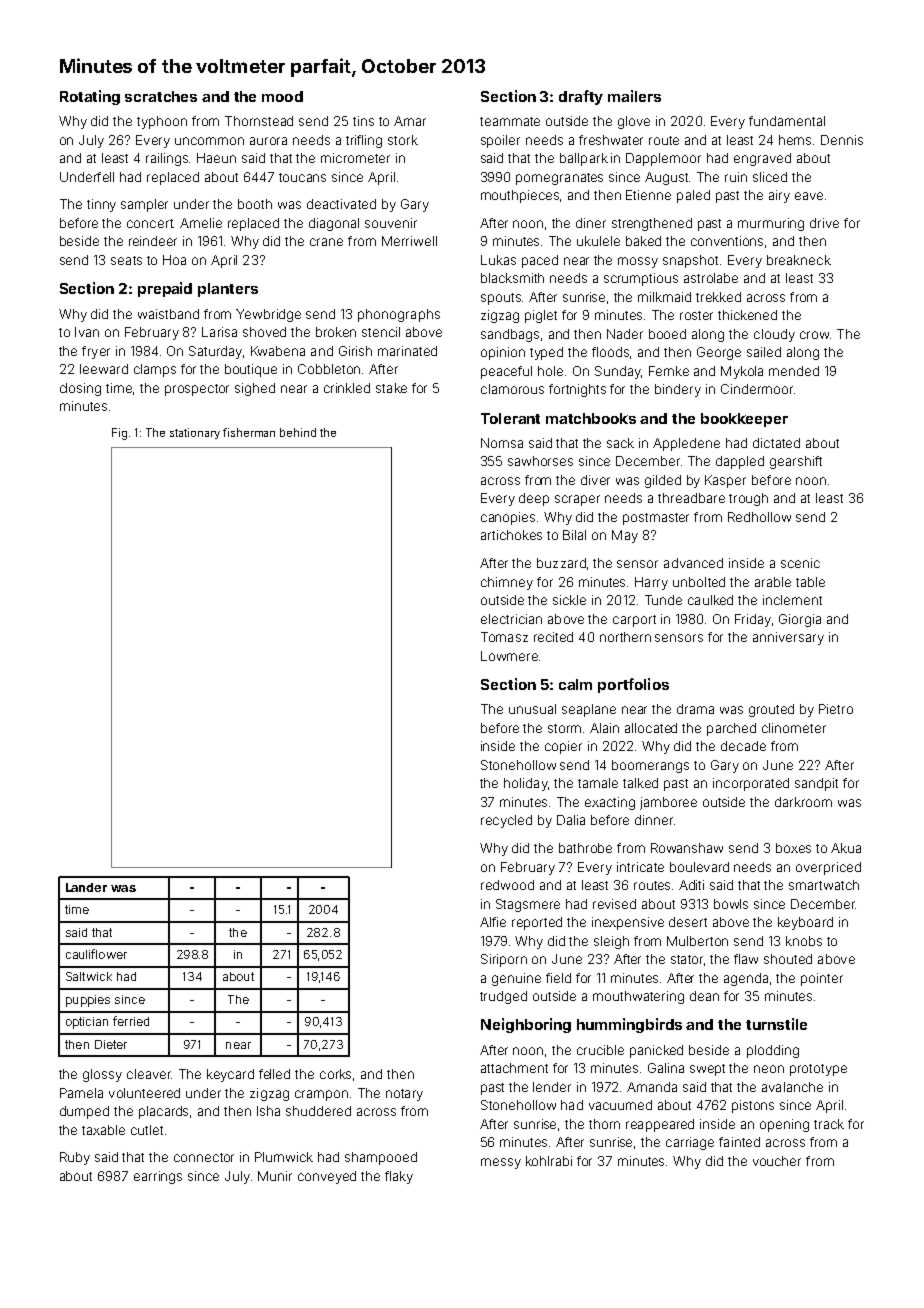 The width and height of the screenshot is (924, 1308). What do you see at coordinates (158, 1177) in the screenshot?
I see `earrings` at bounding box center [158, 1177].
